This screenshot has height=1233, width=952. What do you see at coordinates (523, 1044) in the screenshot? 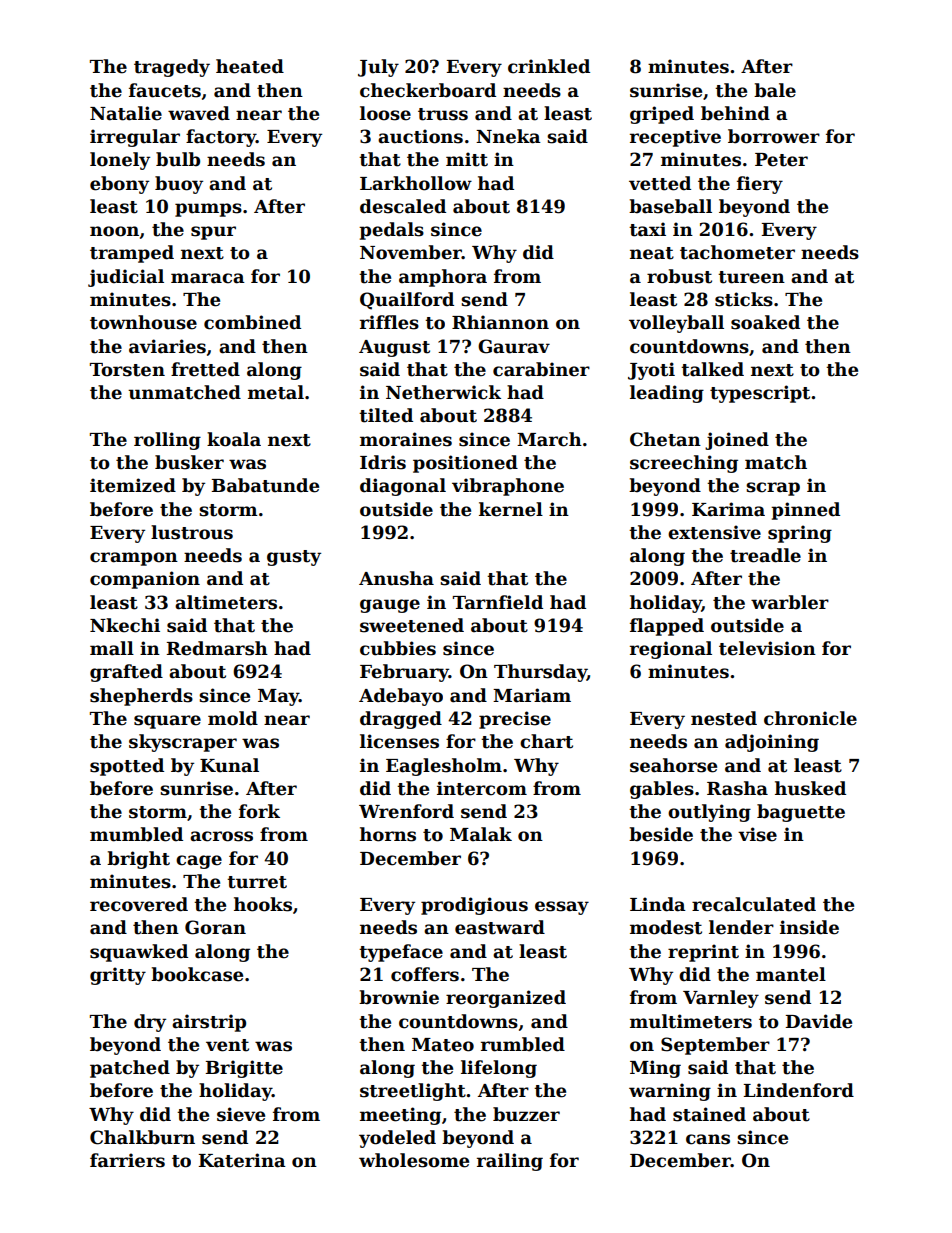
I see `rumbled` at bounding box center [523, 1044].
